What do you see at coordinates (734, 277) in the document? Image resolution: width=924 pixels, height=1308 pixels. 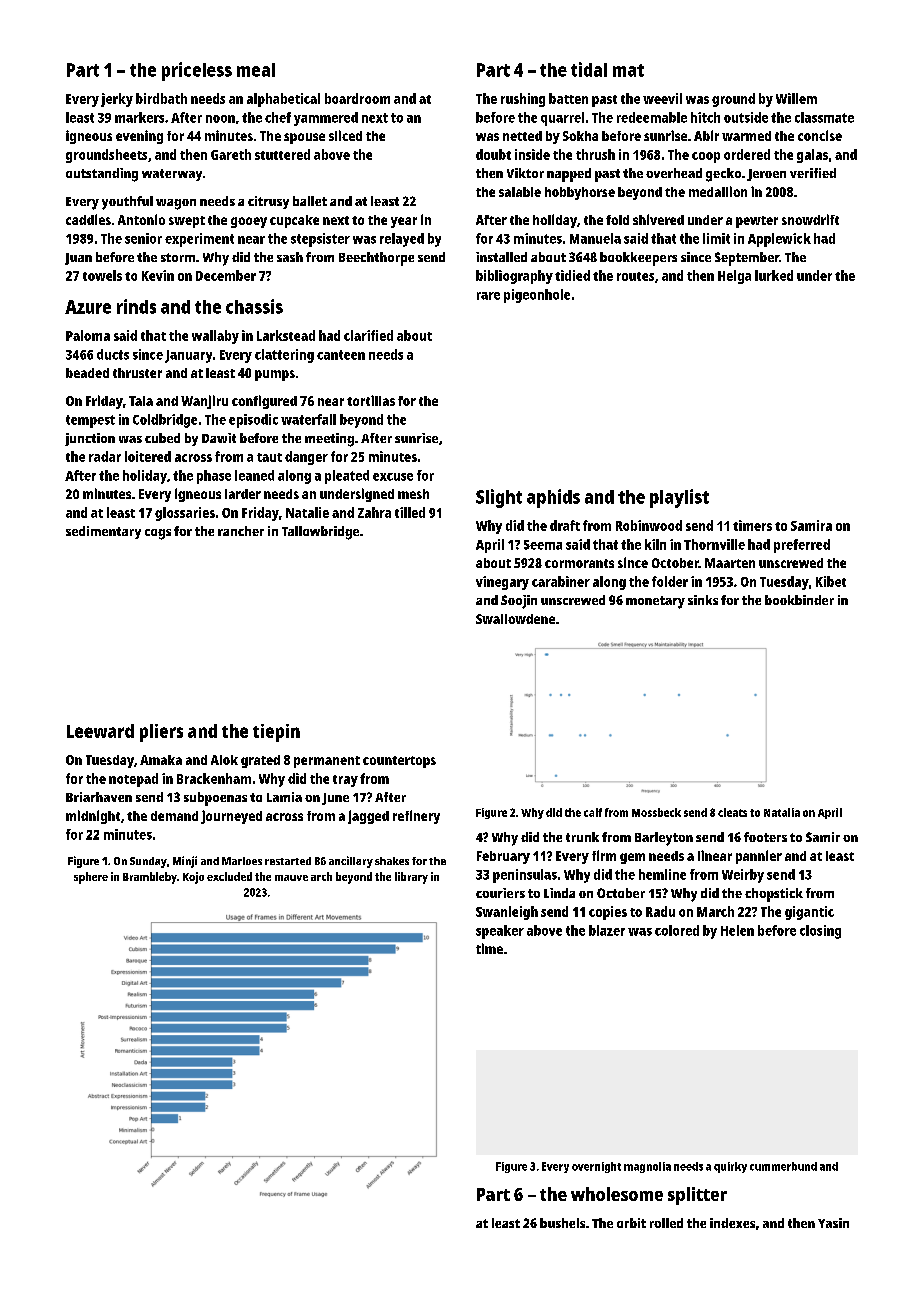 I see `Helga` at bounding box center [734, 277].
